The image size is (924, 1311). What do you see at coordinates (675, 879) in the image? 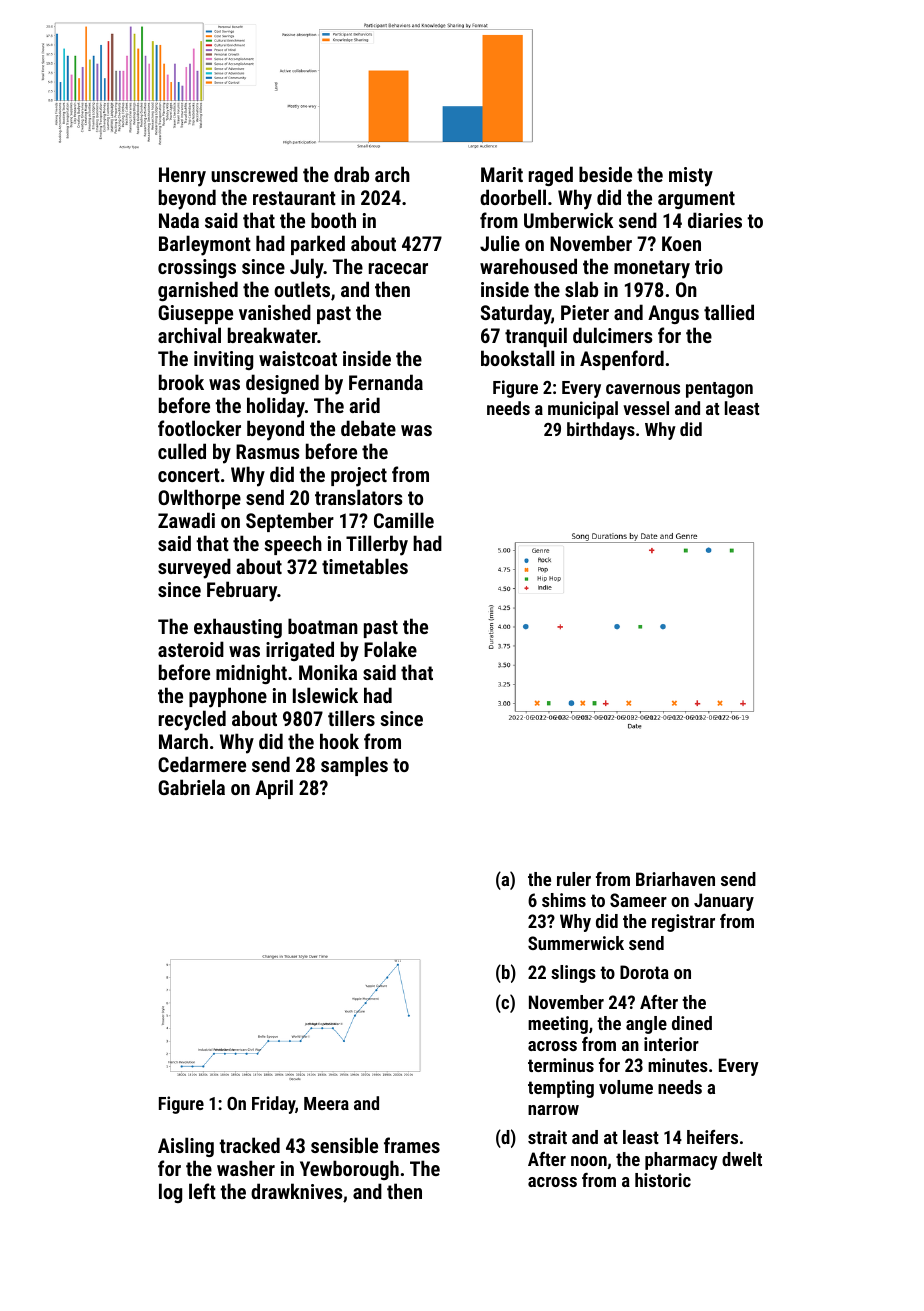
I see `Briarhaven` at bounding box center [675, 879].
